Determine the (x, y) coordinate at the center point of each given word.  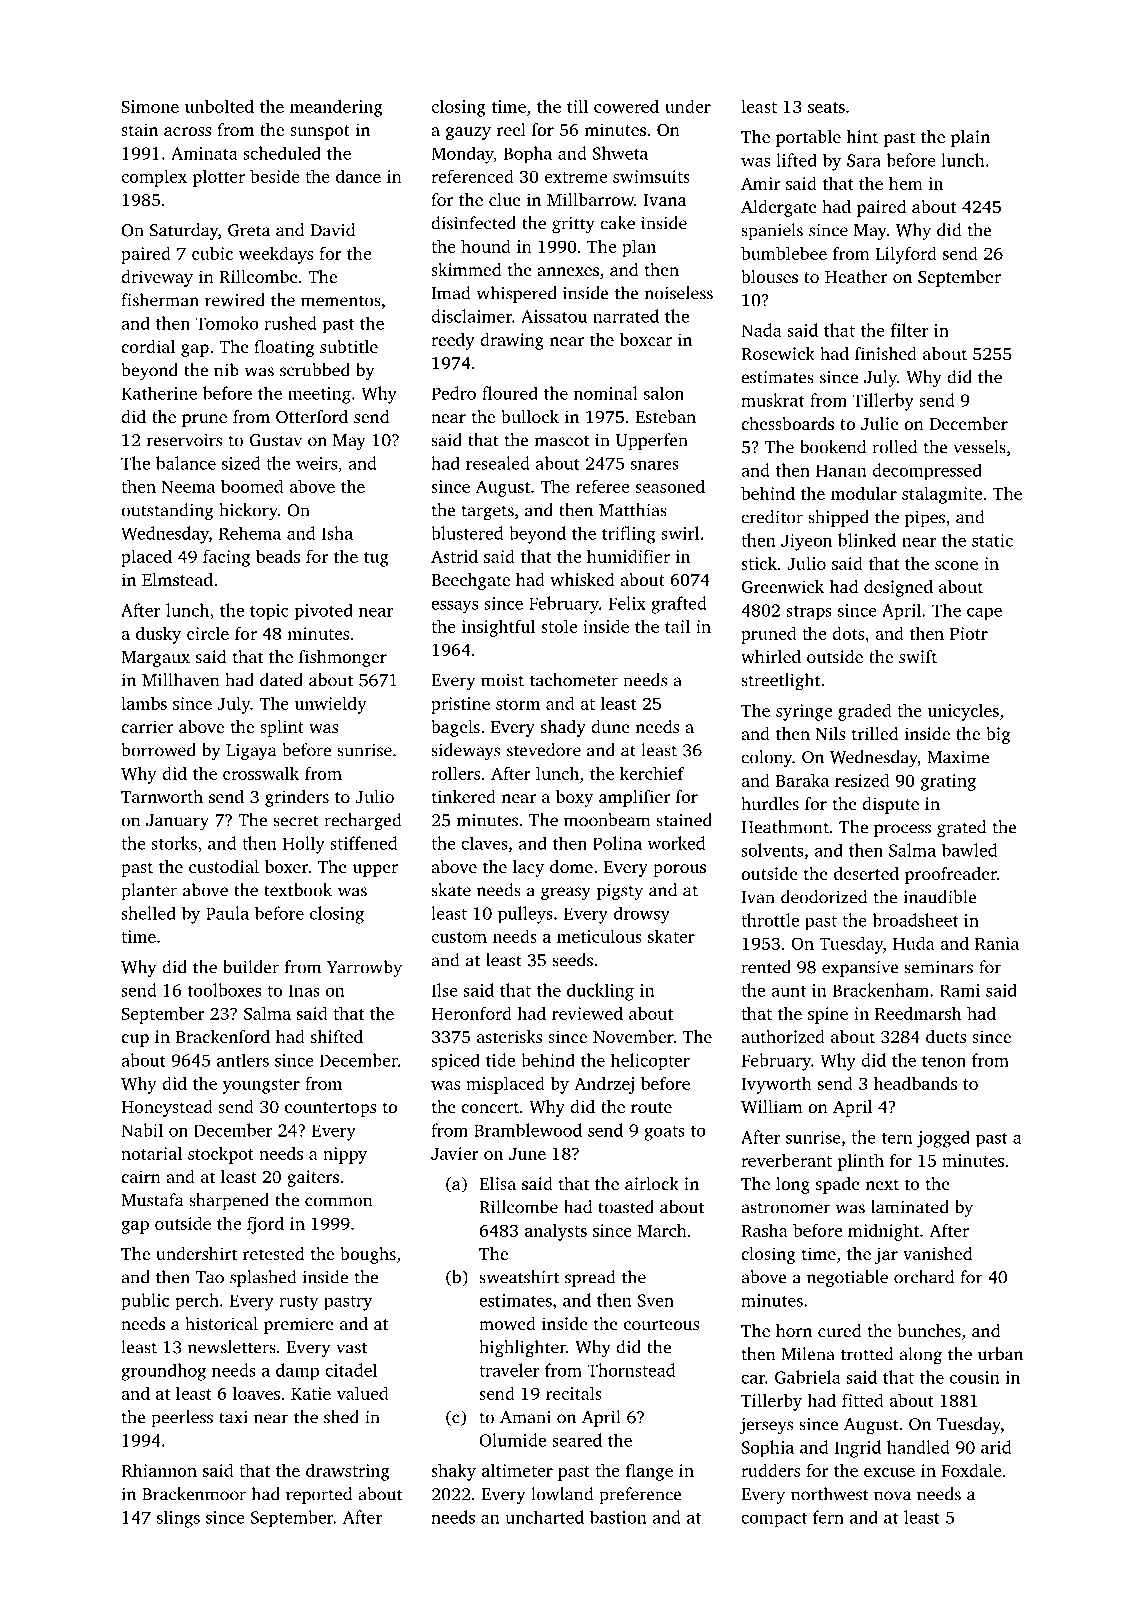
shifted (337, 1036)
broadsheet (915, 920)
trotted (867, 1354)
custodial (224, 866)
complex (154, 178)
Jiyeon (806, 542)
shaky (453, 1472)
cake (617, 223)
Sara (864, 160)
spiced (455, 1061)
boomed (252, 486)
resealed (498, 463)
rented (766, 967)
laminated (910, 1207)
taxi (233, 1417)
